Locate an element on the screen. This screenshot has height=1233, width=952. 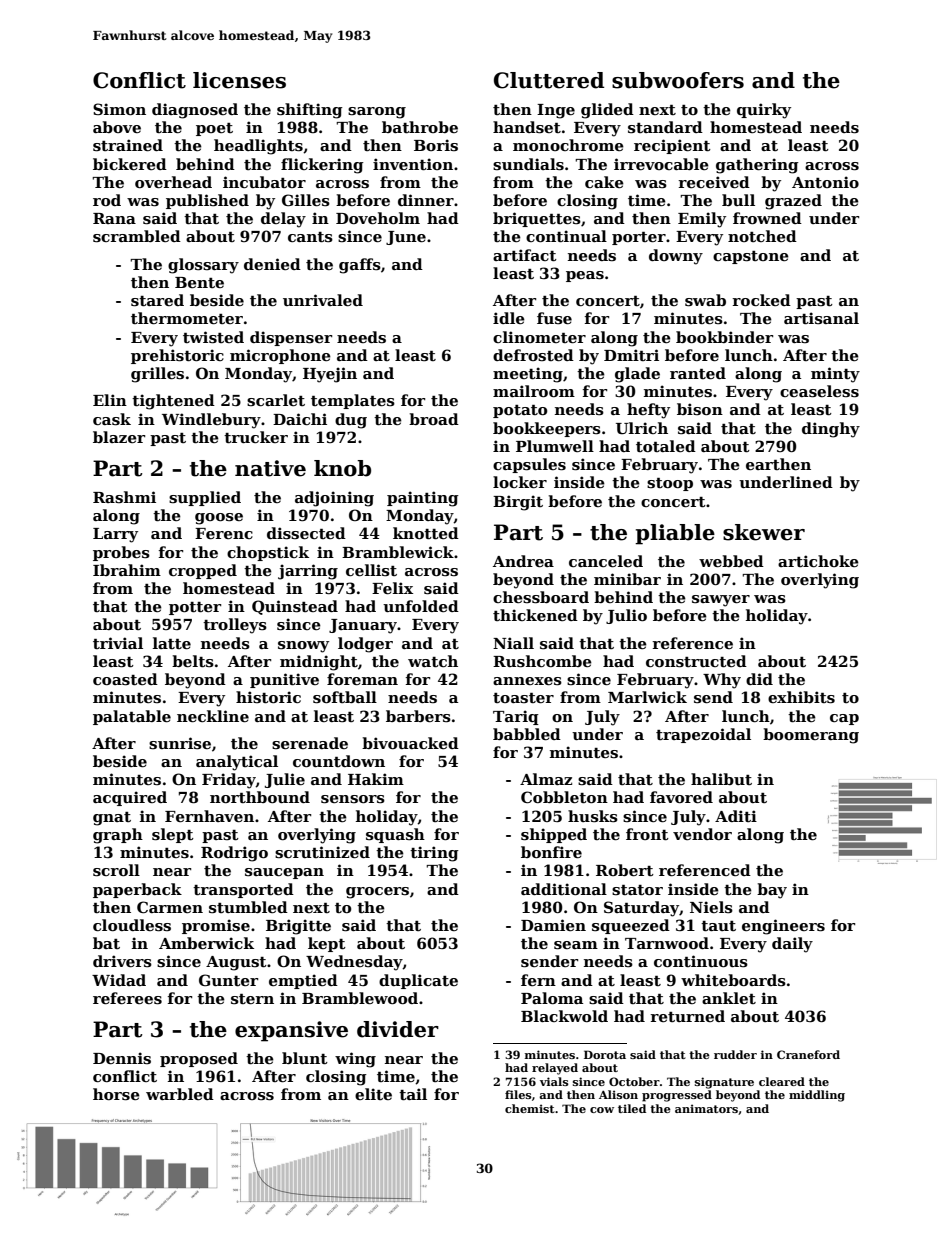
Hyejin is located at coordinates (330, 375).
